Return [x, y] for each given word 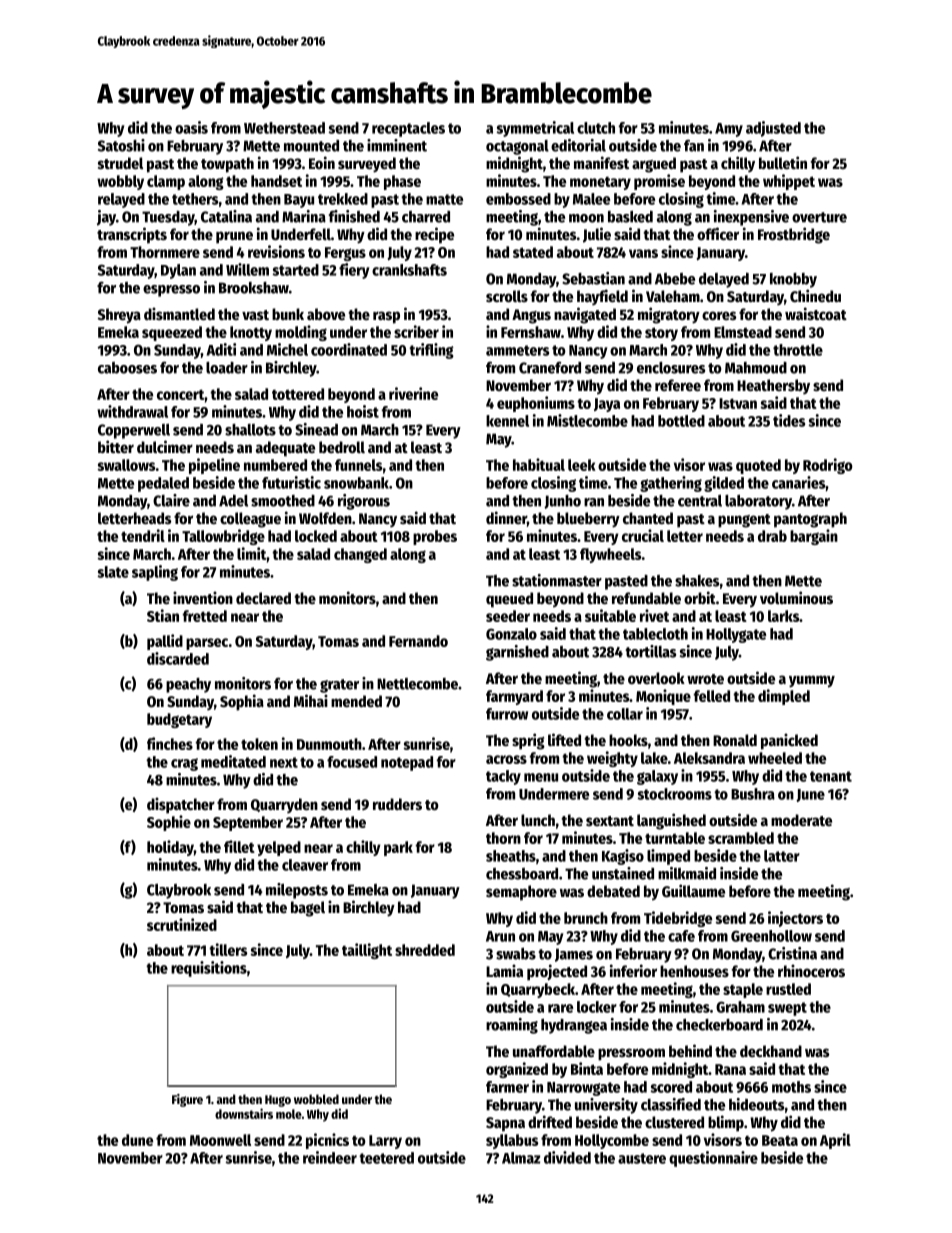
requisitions [209, 969]
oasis [191, 127]
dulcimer [165, 446]
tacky [503, 777]
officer [718, 233]
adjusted [773, 129]
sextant [610, 821]
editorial [578, 145]
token [259, 744]
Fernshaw [531, 332]
